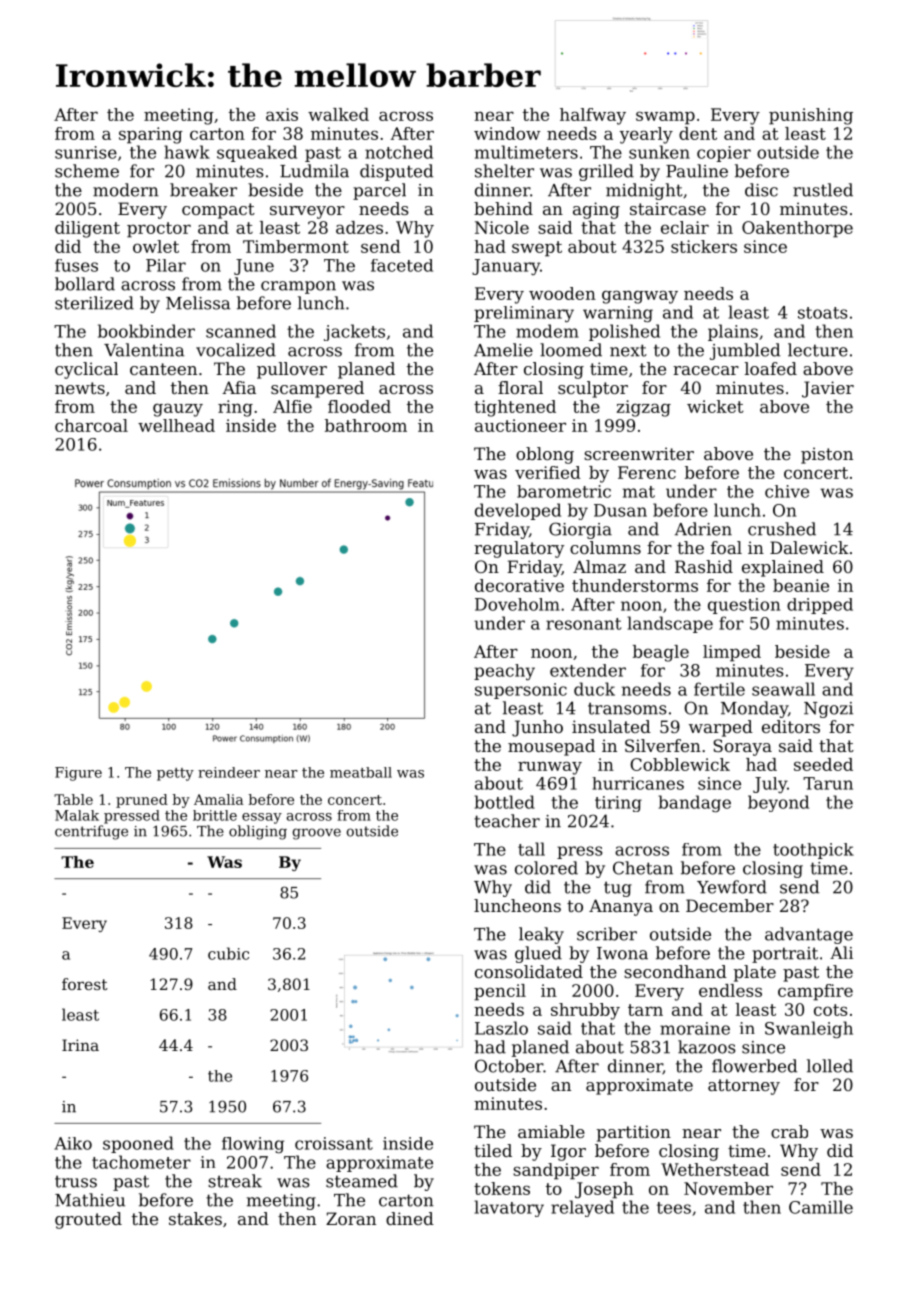 The image size is (908, 1316). I want to click on sunrise, so click(86, 152).
